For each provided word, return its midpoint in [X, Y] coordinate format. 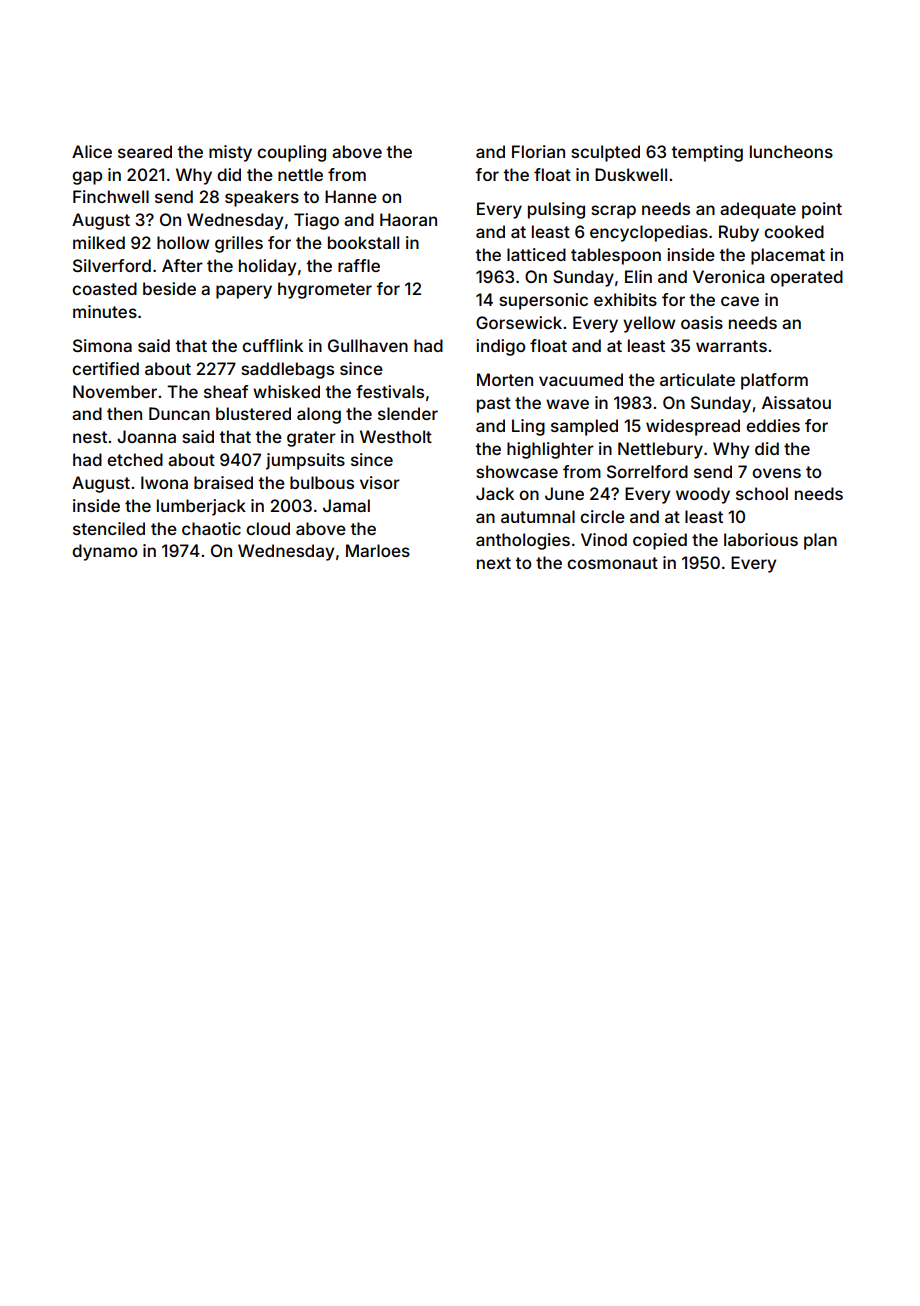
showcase [517, 471]
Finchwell [111, 196]
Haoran [408, 219]
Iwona [164, 482]
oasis [702, 322]
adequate [758, 210]
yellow [649, 324]
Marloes [378, 550]
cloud [268, 528]
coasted [104, 288]
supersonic [543, 301]
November [115, 391]
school [762, 493]
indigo [500, 347]
